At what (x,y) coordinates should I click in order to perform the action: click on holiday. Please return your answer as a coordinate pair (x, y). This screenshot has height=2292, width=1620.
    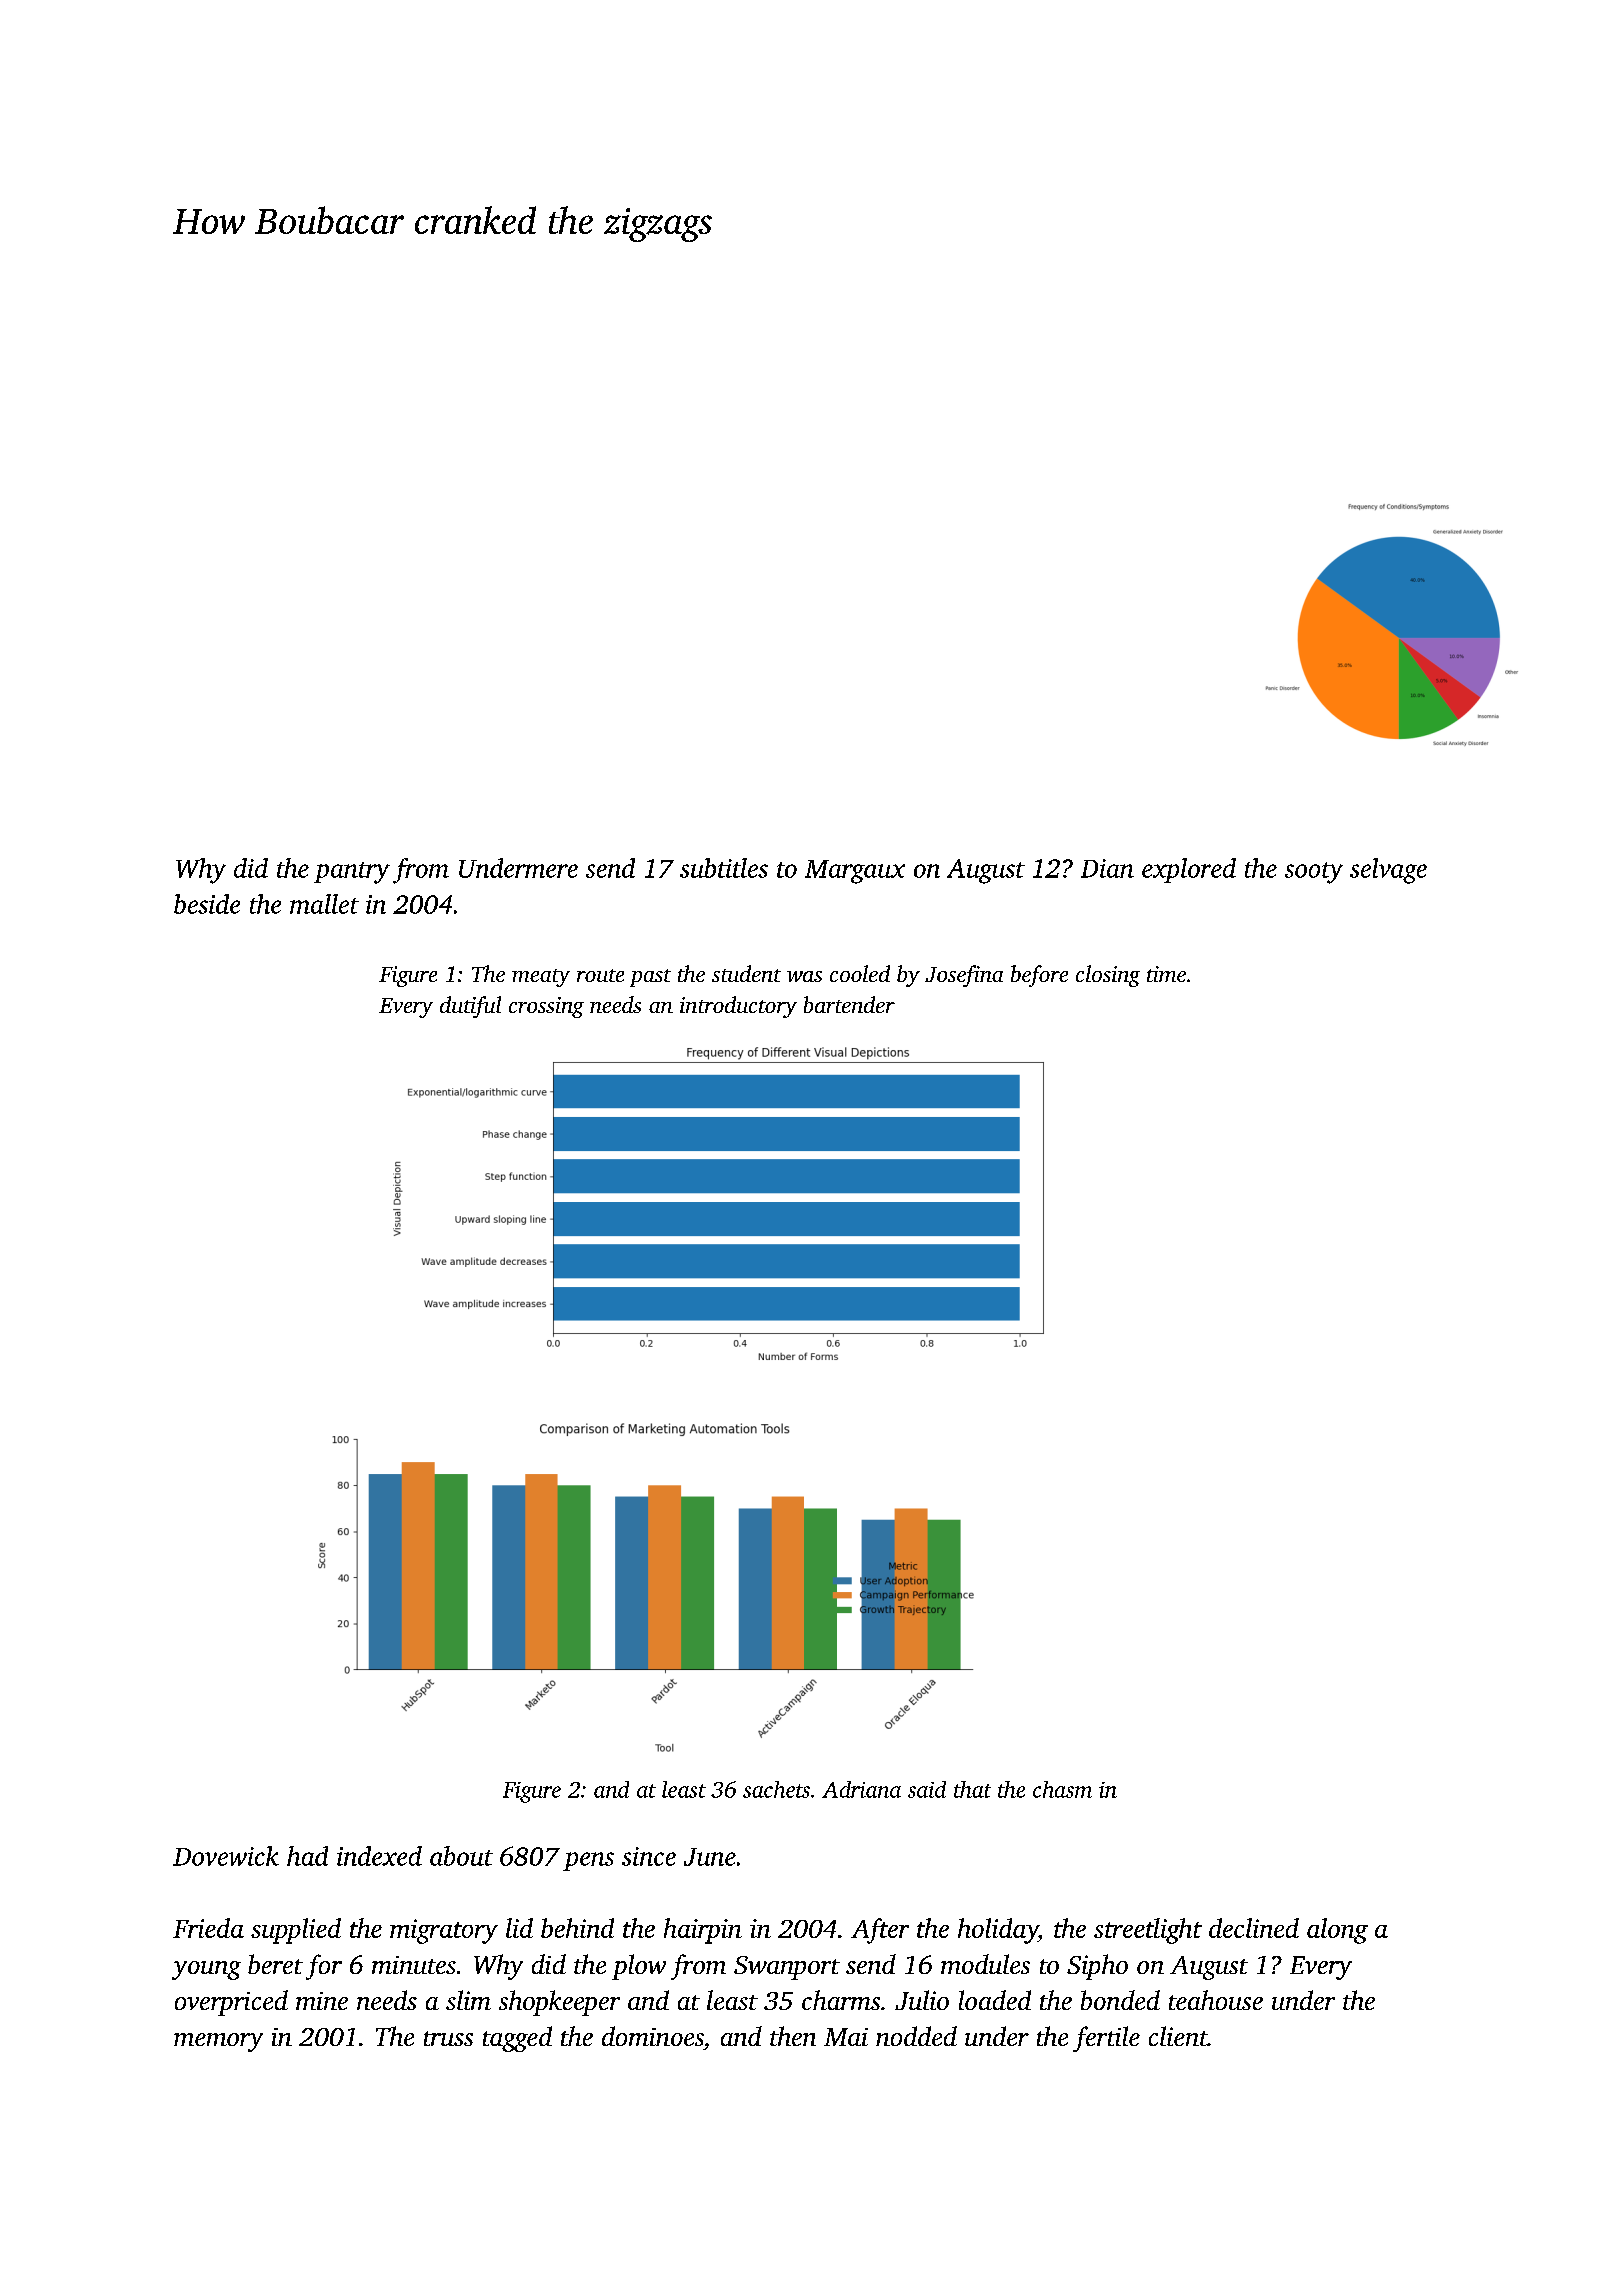
    Looking at the image, I should click on (998, 1931).
